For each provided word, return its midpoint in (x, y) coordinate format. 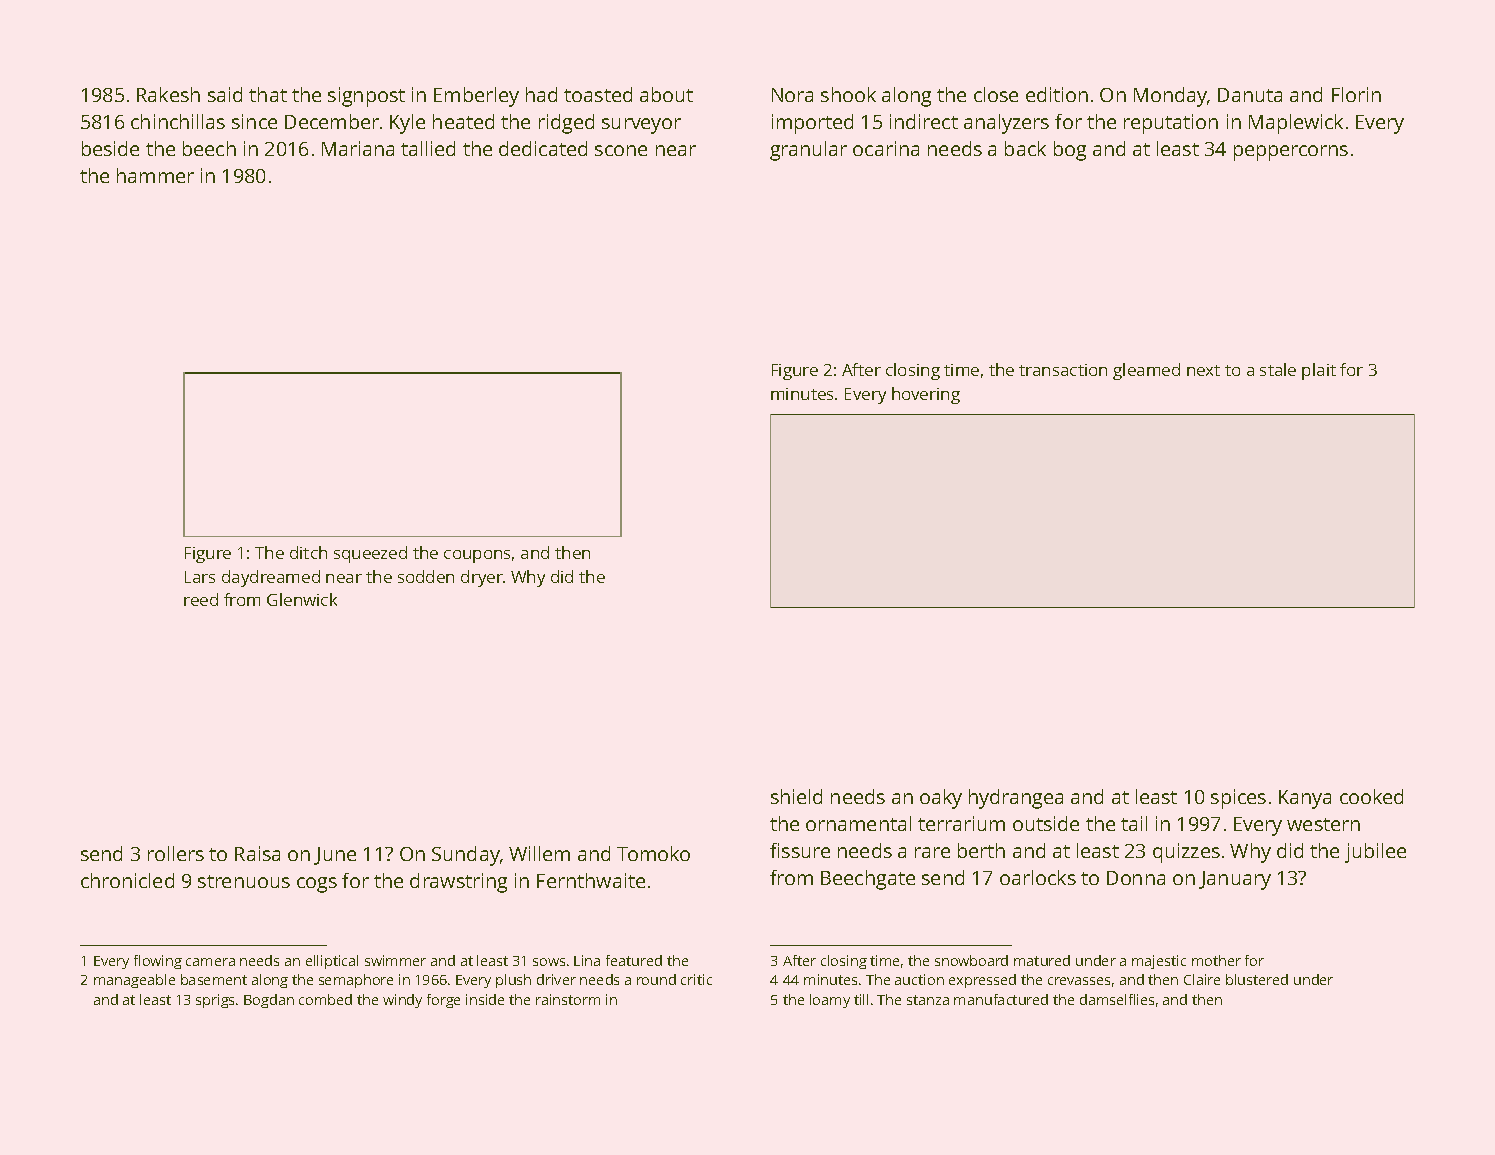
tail (1134, 823)
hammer (155, 175)
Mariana (358, 148)
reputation (1171, 124)
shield (796, 796)
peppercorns (1291, 153)
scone (621, 150)
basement (214, 979)
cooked (1371, 796)
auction (919, 979)
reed (201, 599)
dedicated (543, 148)
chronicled (127, 880)
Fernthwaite (591, 880)
